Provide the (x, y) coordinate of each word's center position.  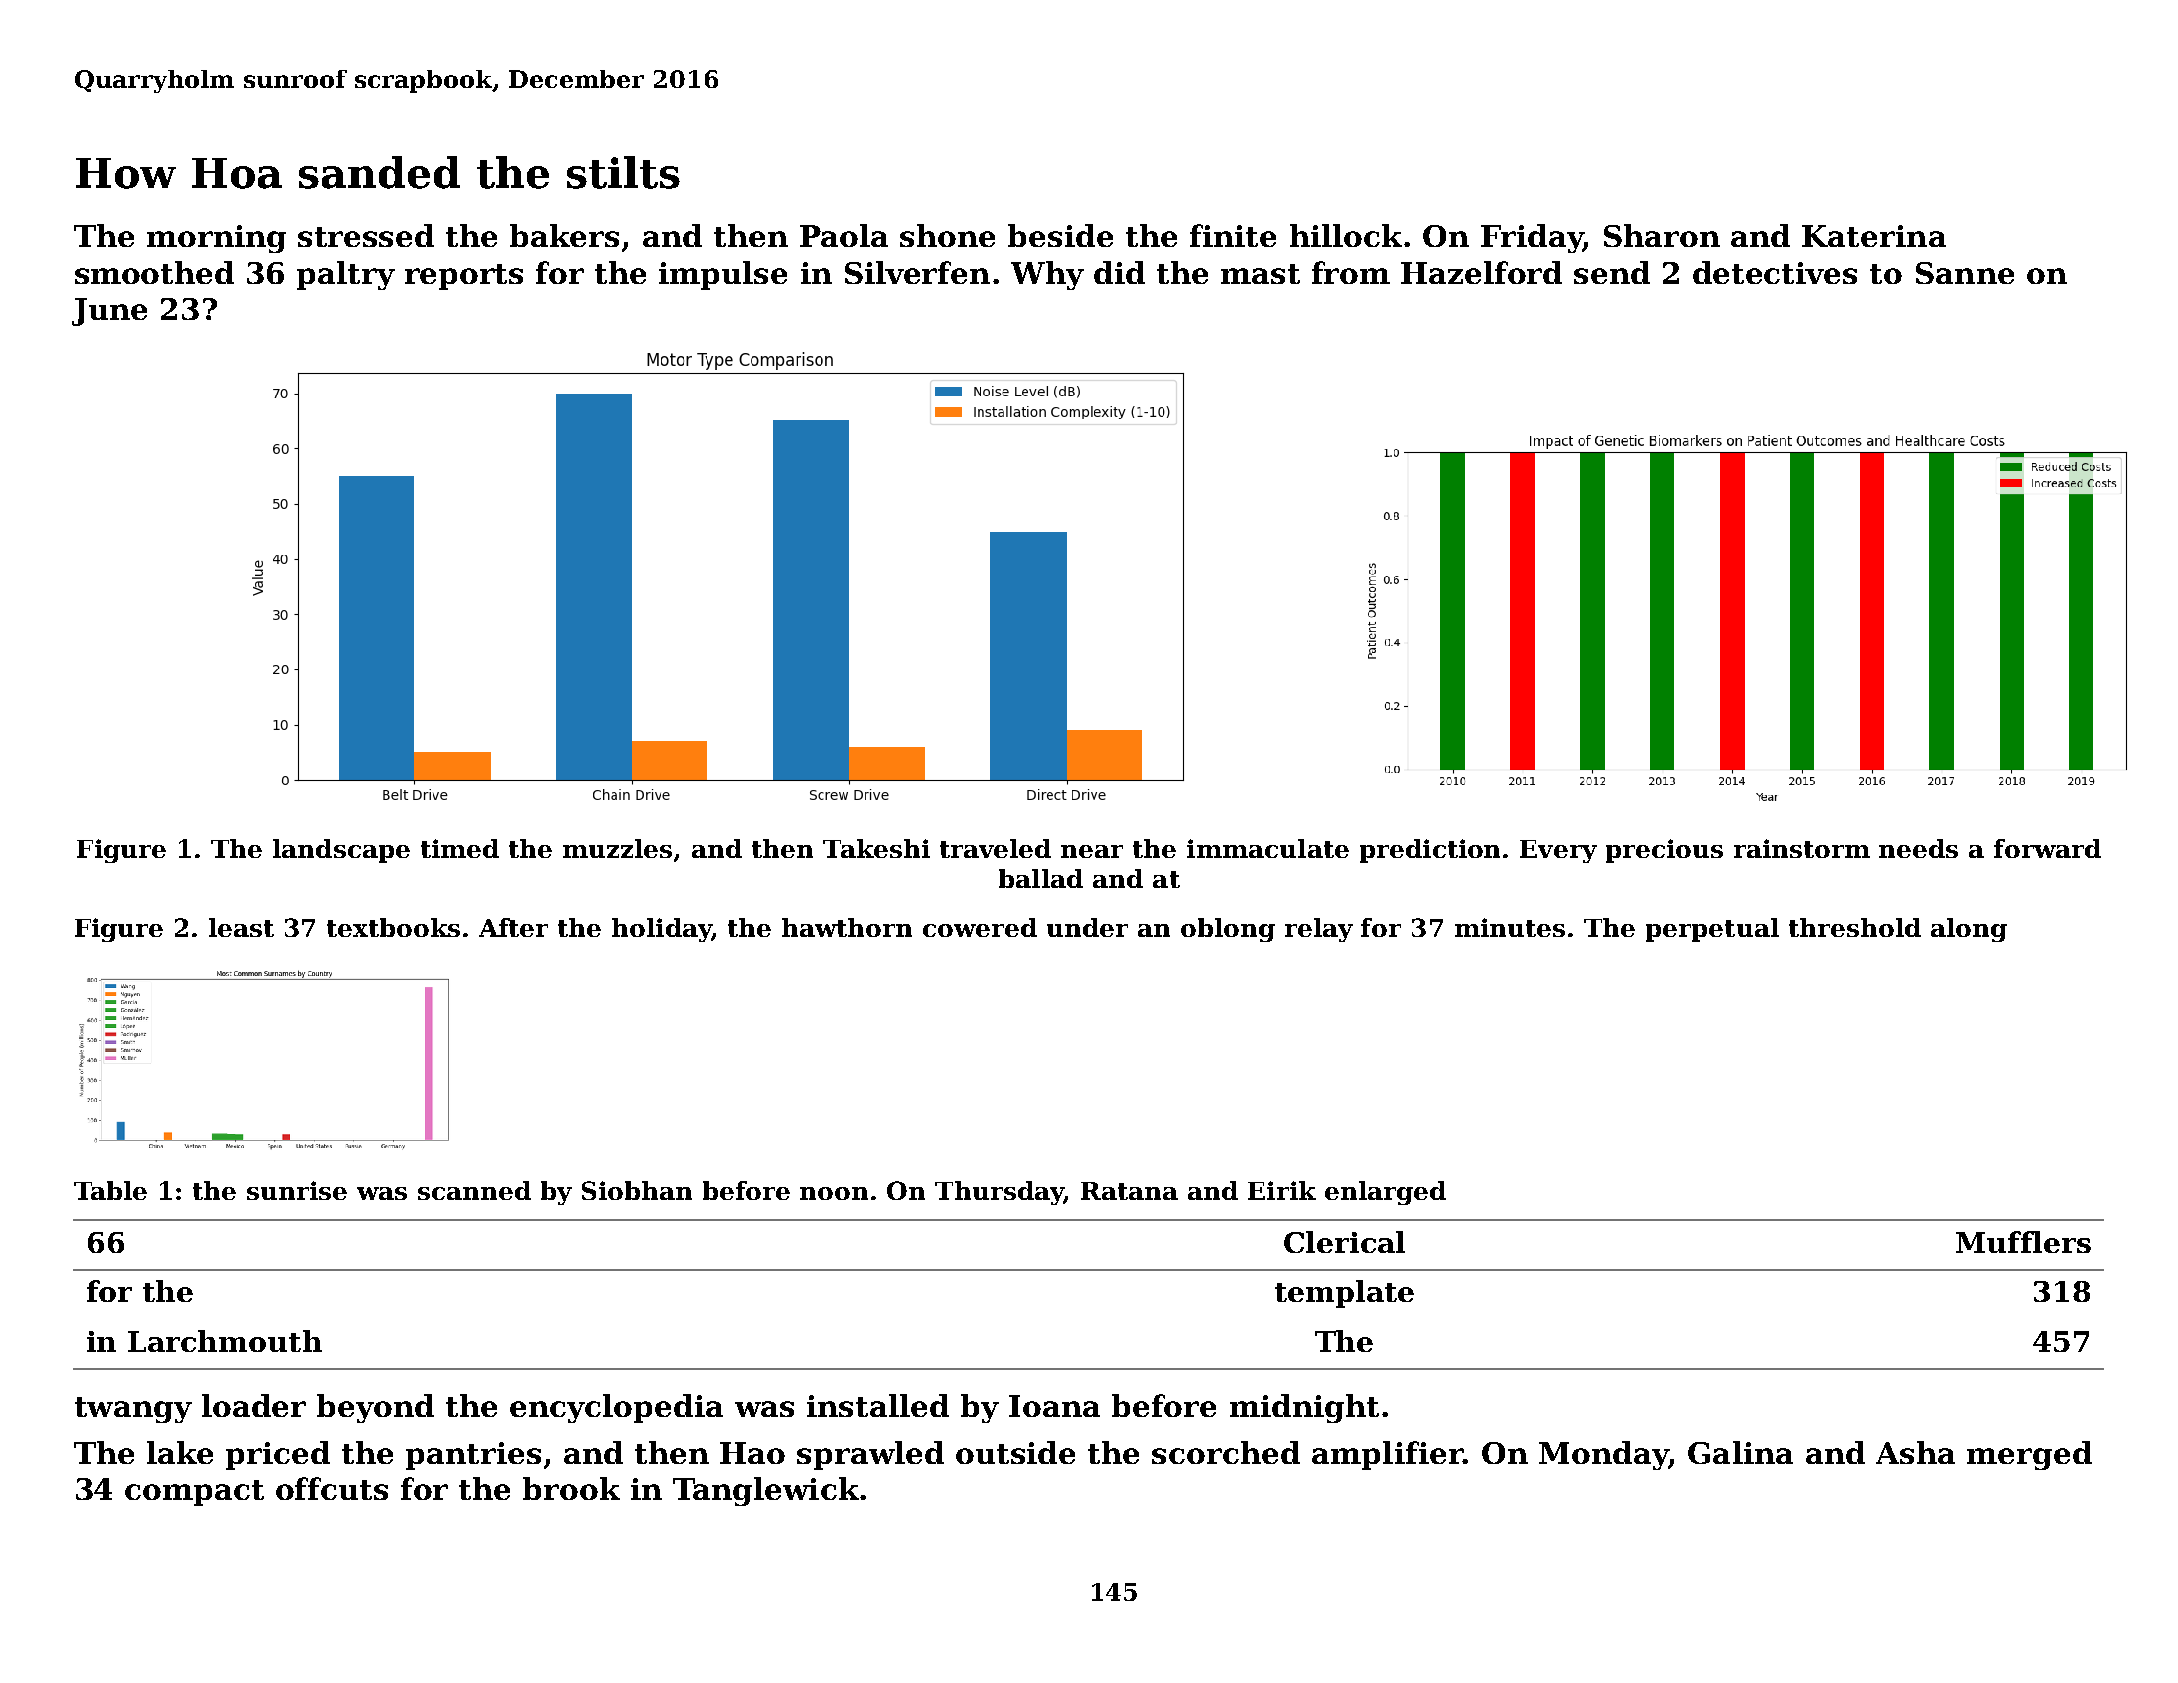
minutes (1510, 927)
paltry (346, 275)
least (241, 927)
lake (180, 1452)
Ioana (1054, 1406)
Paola (844, 235)
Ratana (1129, 1191)
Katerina (1874, 236)
